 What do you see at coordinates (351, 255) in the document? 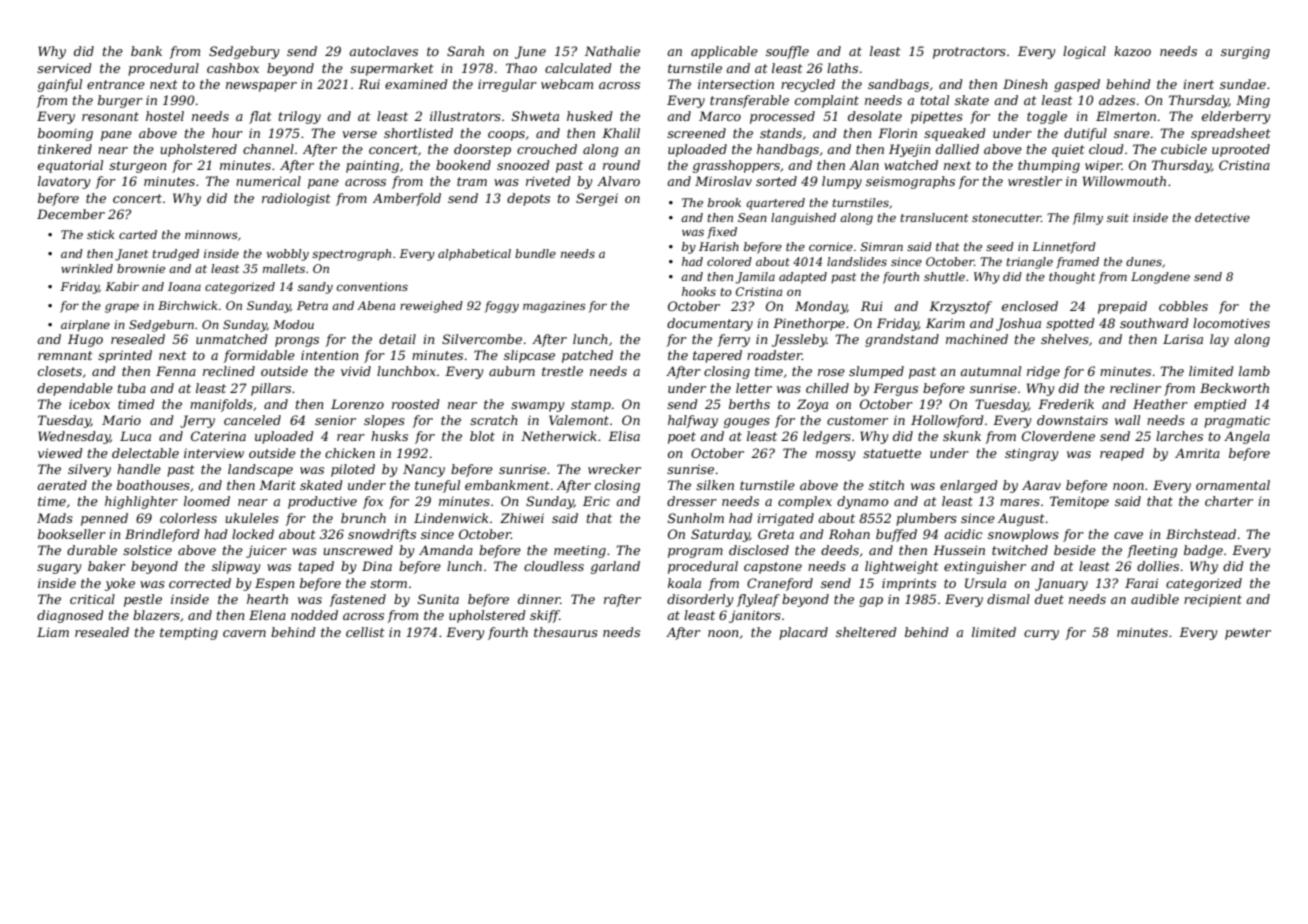
I see `spectrograph` at bounding box center [351, 255].
